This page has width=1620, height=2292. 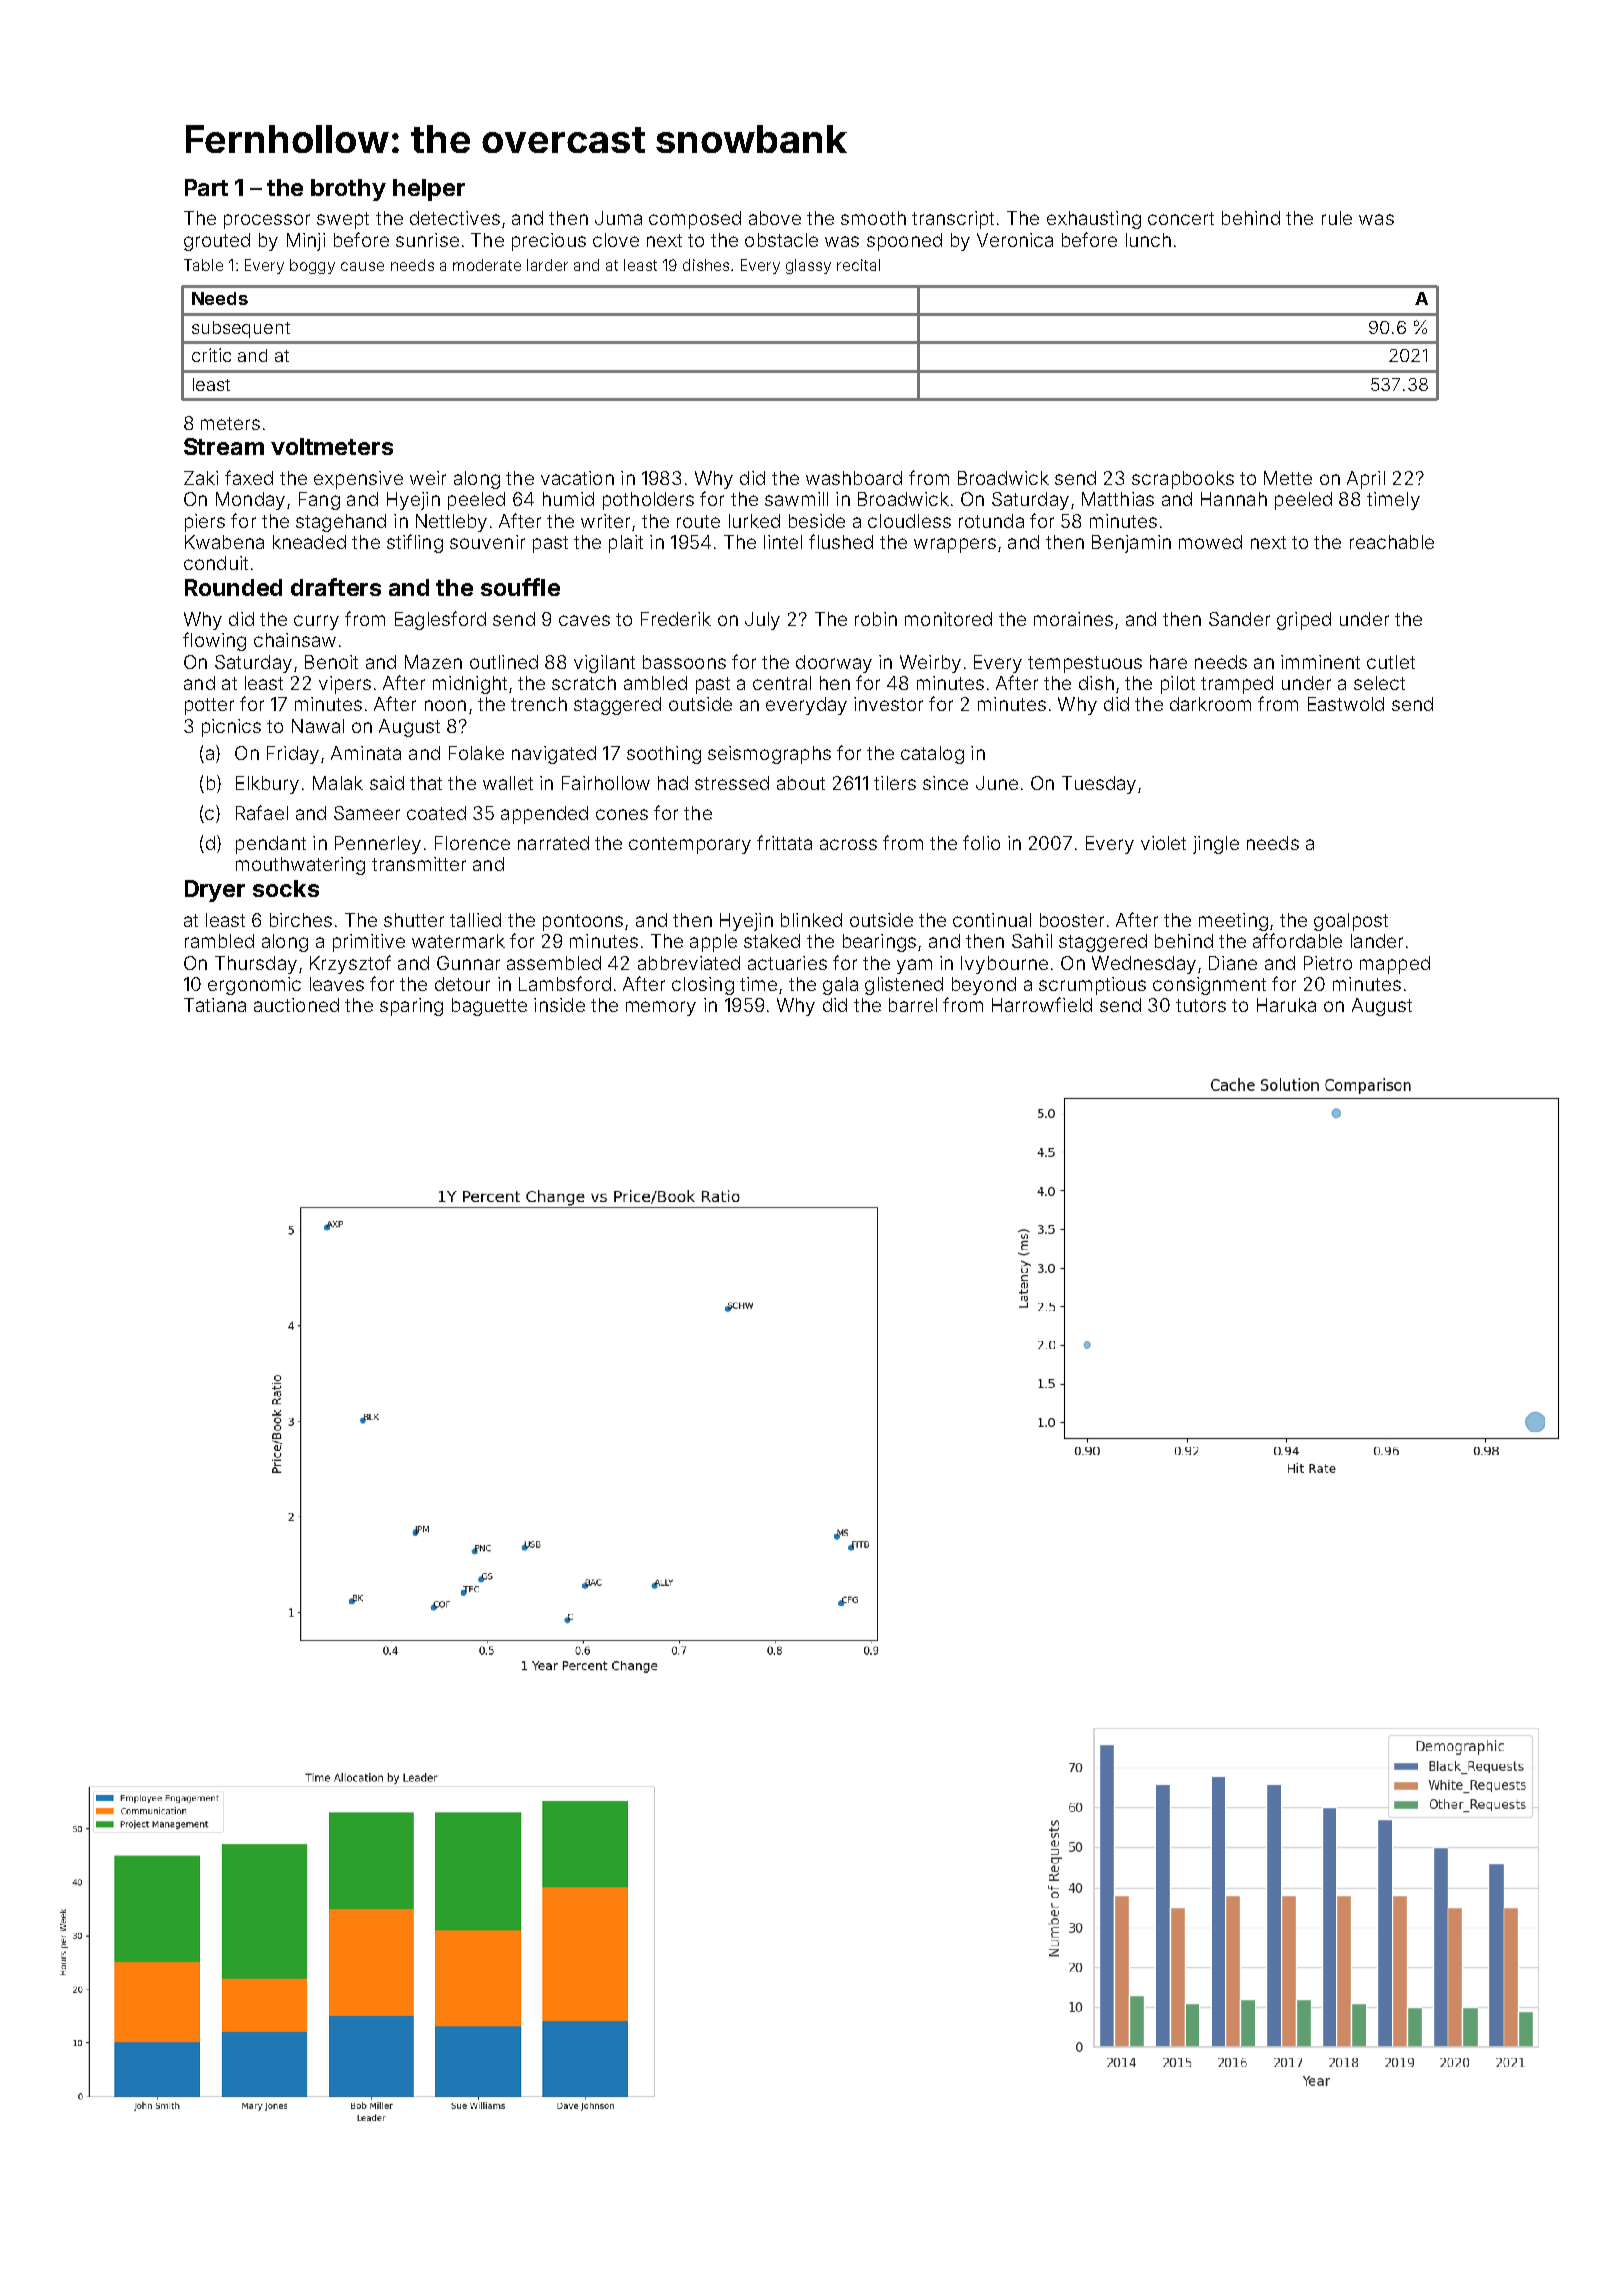 What do you see at coordinates (801, 783) in the page?
I see `about` at bounding box center [801, 783].
